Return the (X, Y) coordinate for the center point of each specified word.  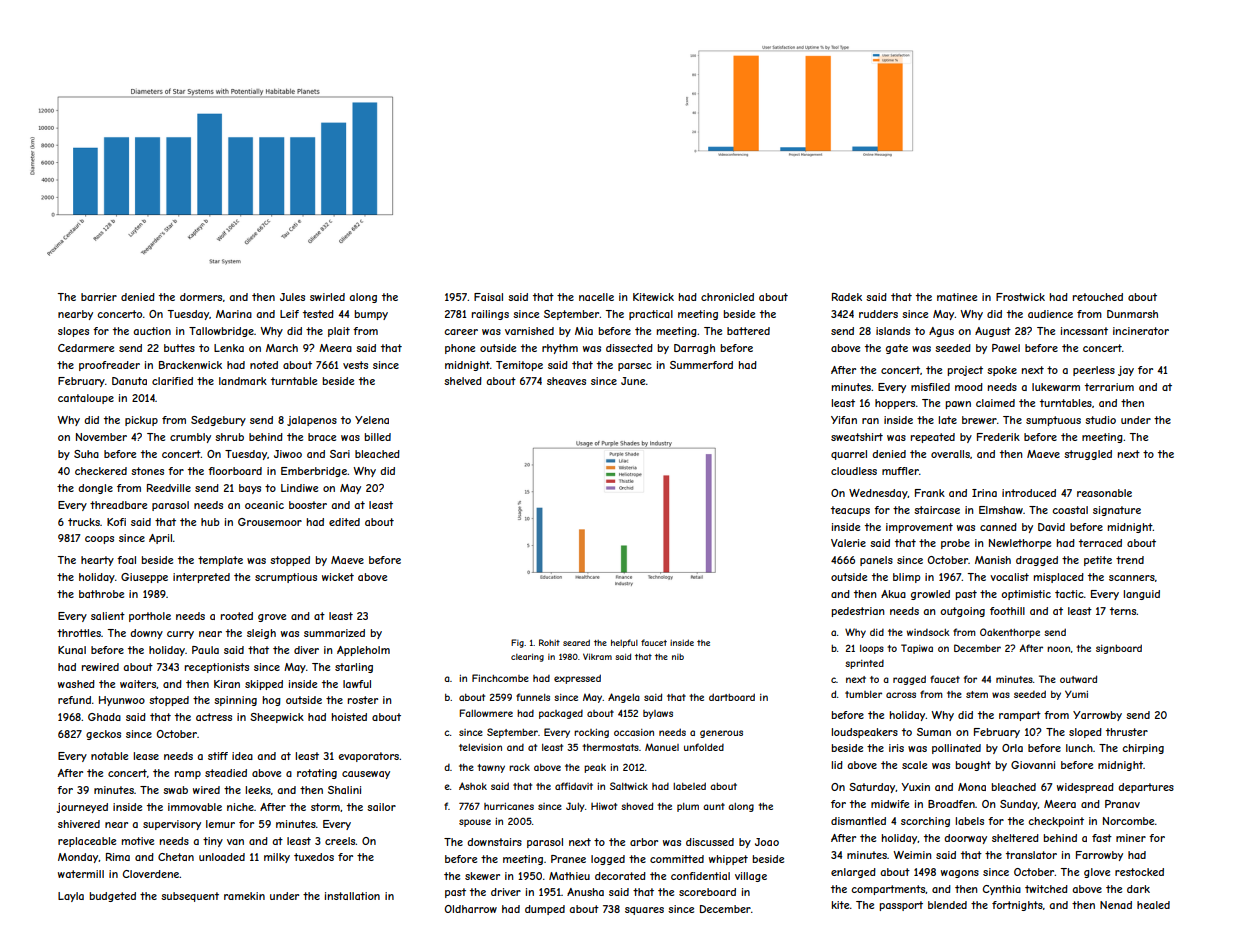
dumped (545, 910)
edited (344, 522)
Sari (340, 454)
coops (99, 540)
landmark (243, 381)
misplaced (1059, 578)
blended (947, 905)
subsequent (190, 897)
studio (1100, 420)
